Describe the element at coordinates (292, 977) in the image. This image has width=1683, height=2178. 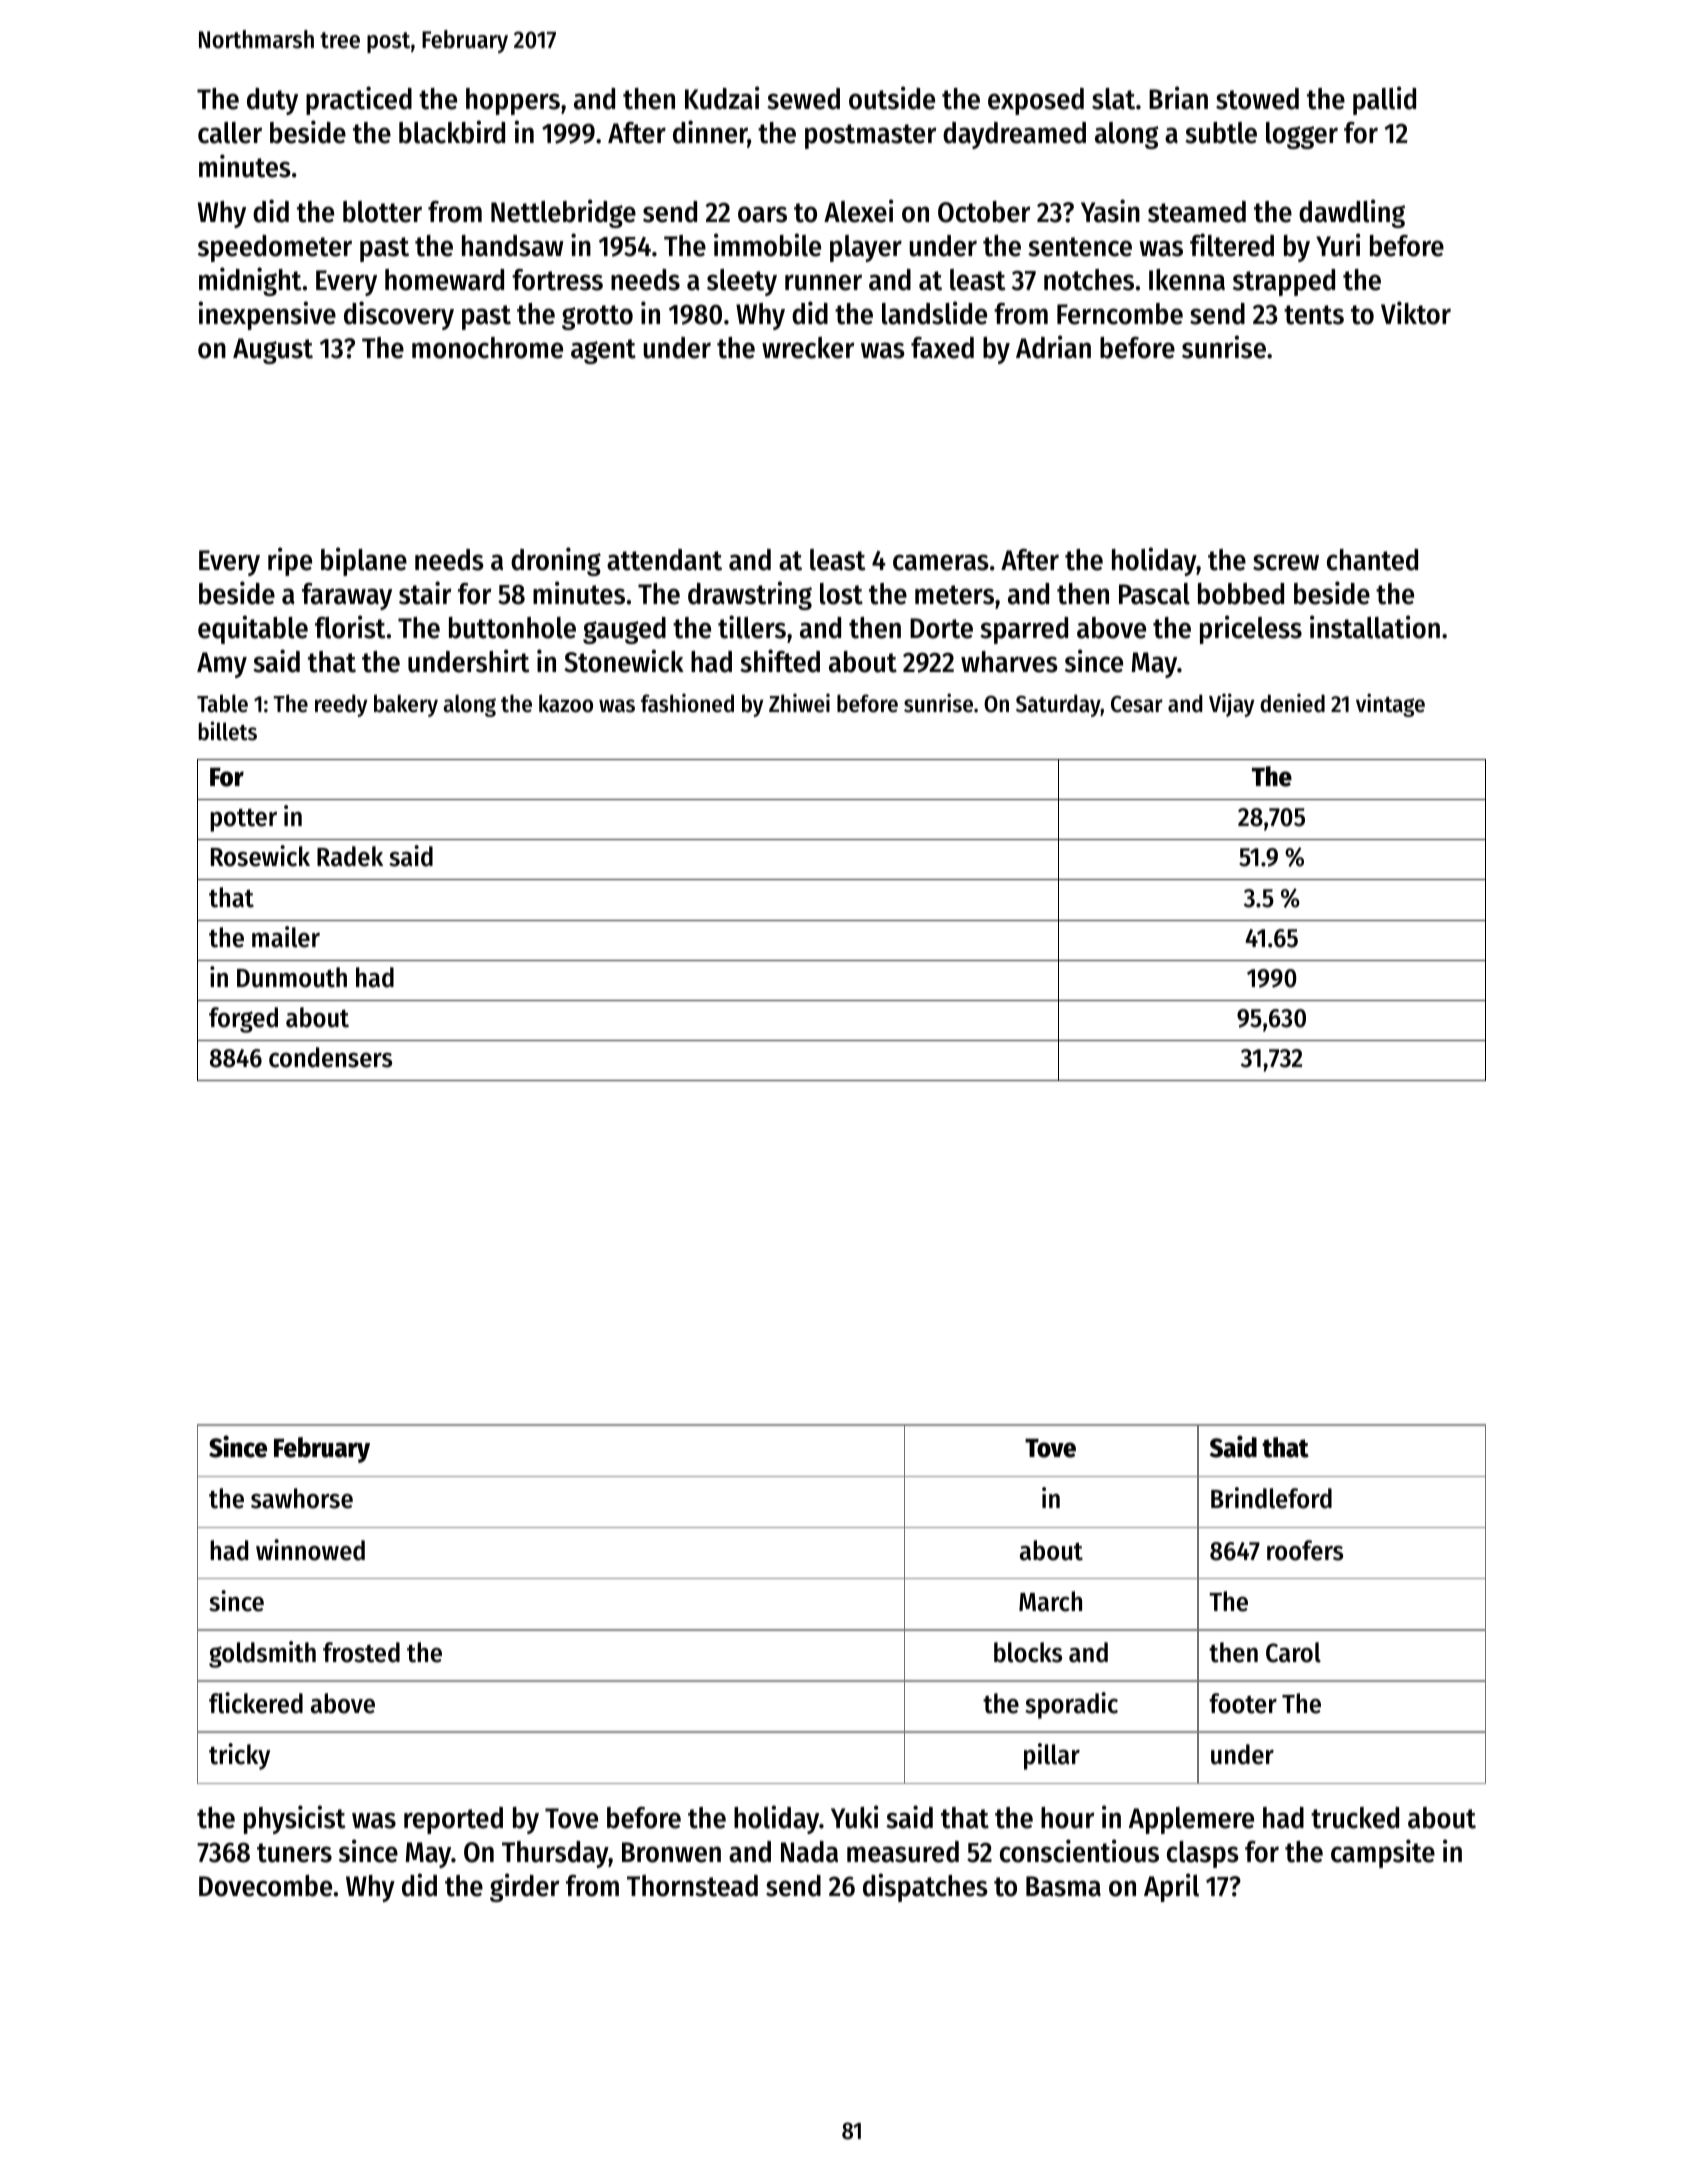
I see `Dunmouth` at that location.
